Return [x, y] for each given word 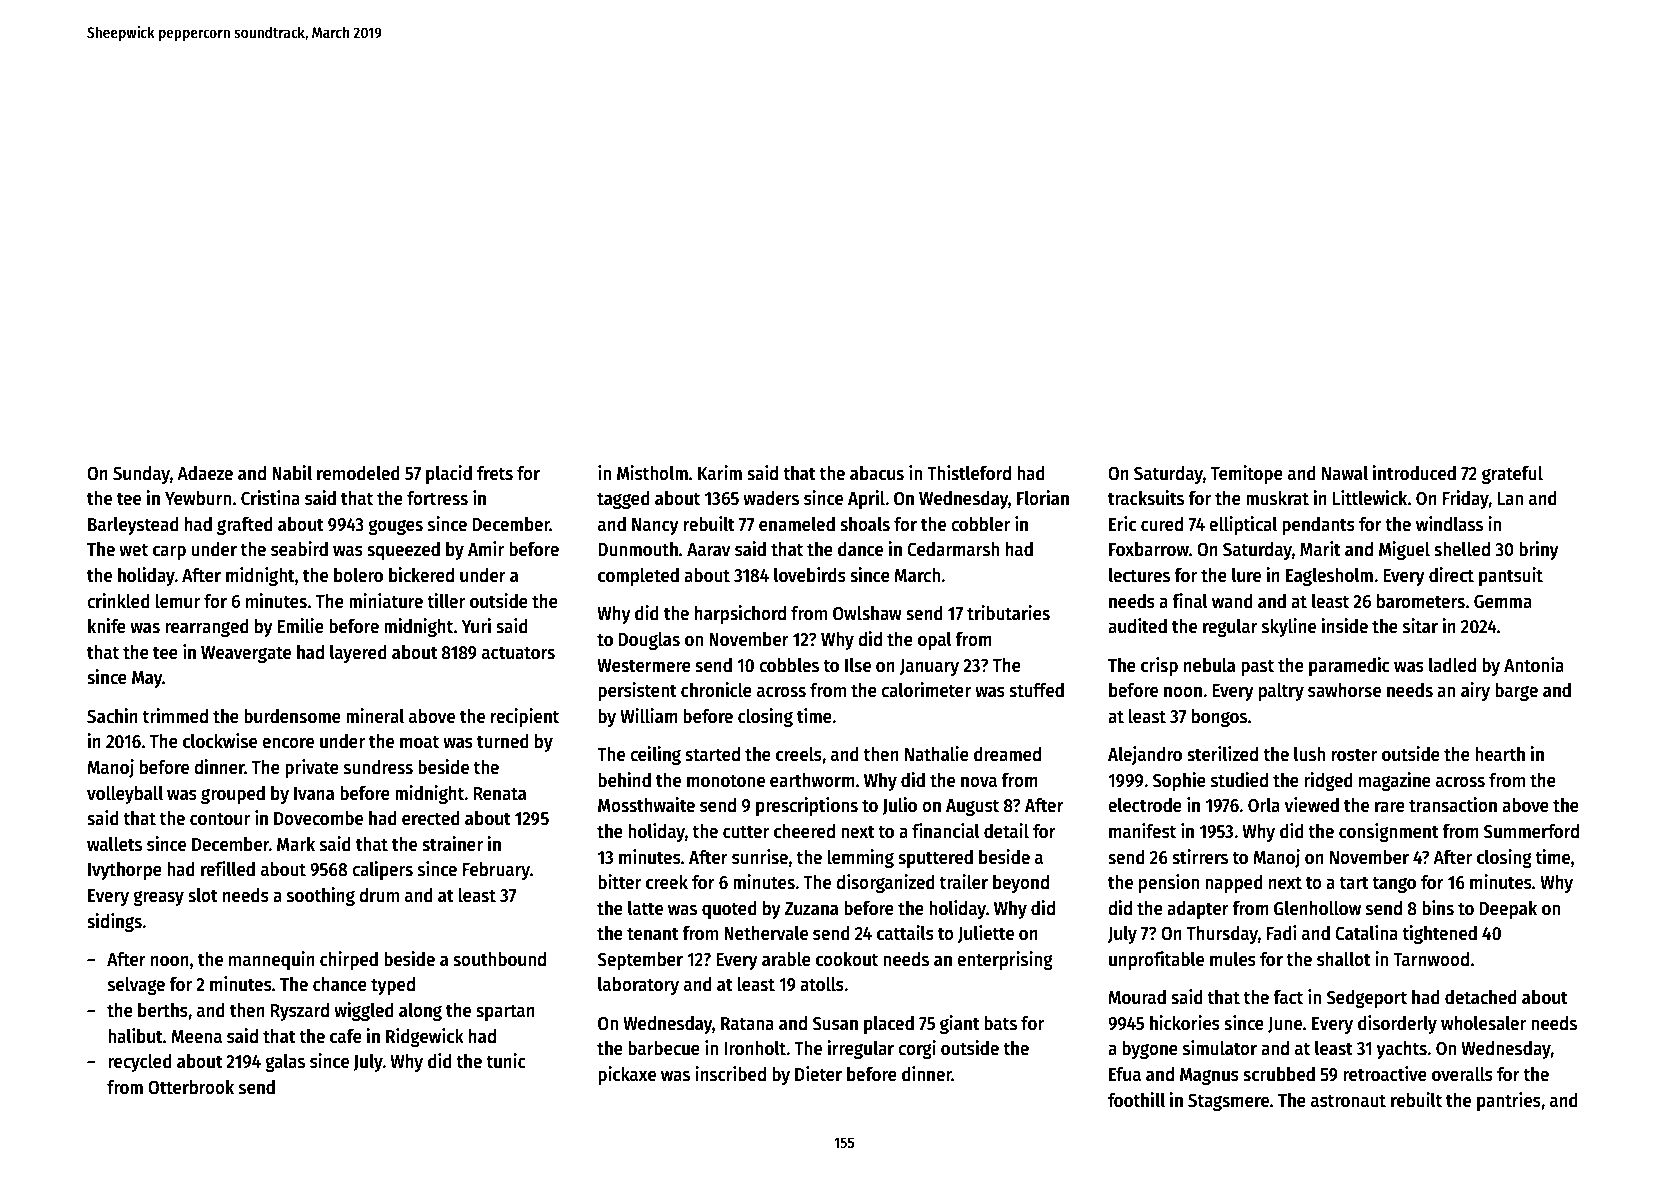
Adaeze [205, 473]
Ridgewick [425, 1037]
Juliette [986, 934]
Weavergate [246, 654]
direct [1451, 575]
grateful [1512, 475]
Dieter [818, 1074]
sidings [114, 922]
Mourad [1137, 997]
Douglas [649, 641]
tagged [623, 500]
